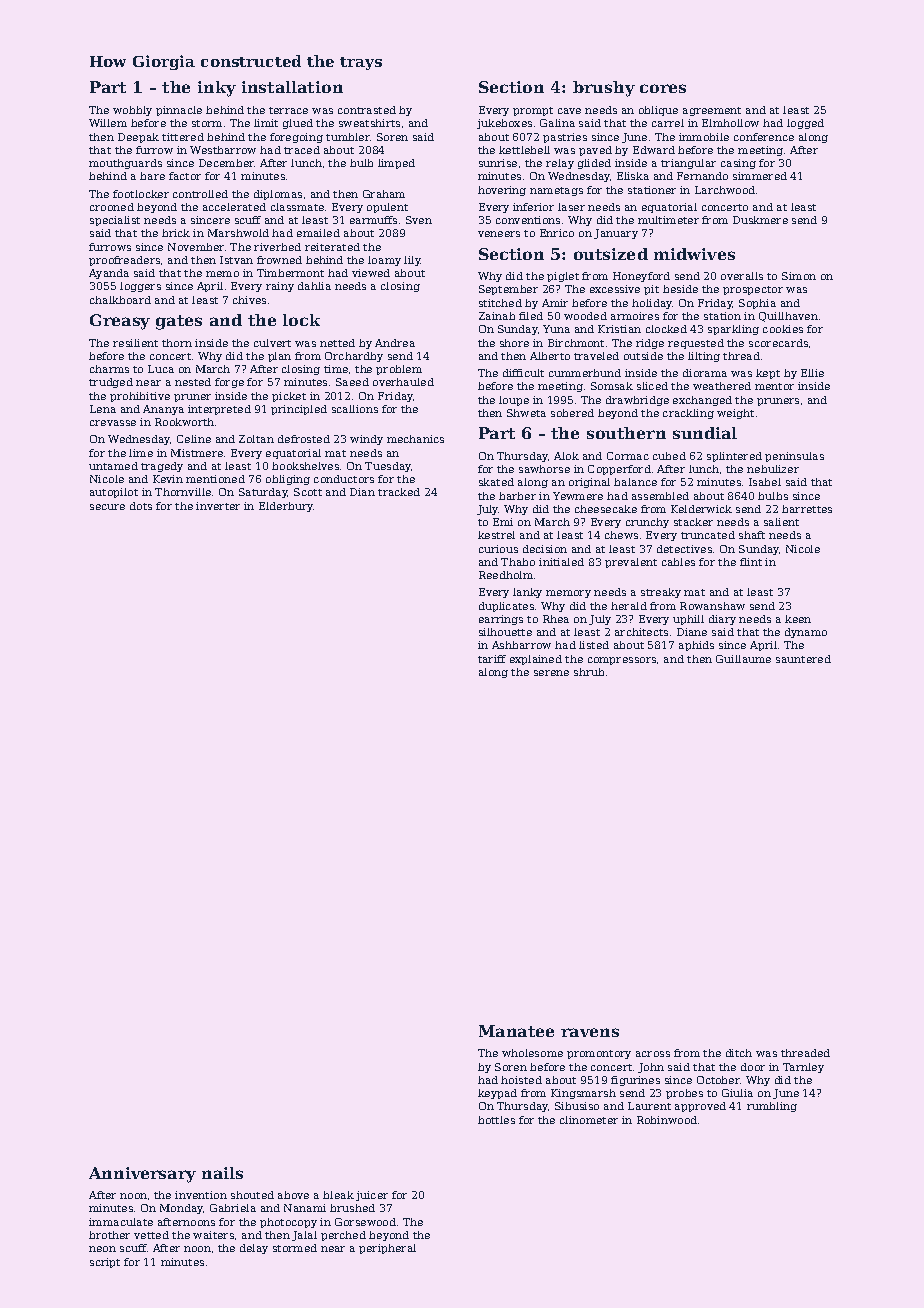 This screenshot has height=1308, width=924. Describe the element at coordinates (222, 1173) in the screenshot. I see `nails` at that location.
